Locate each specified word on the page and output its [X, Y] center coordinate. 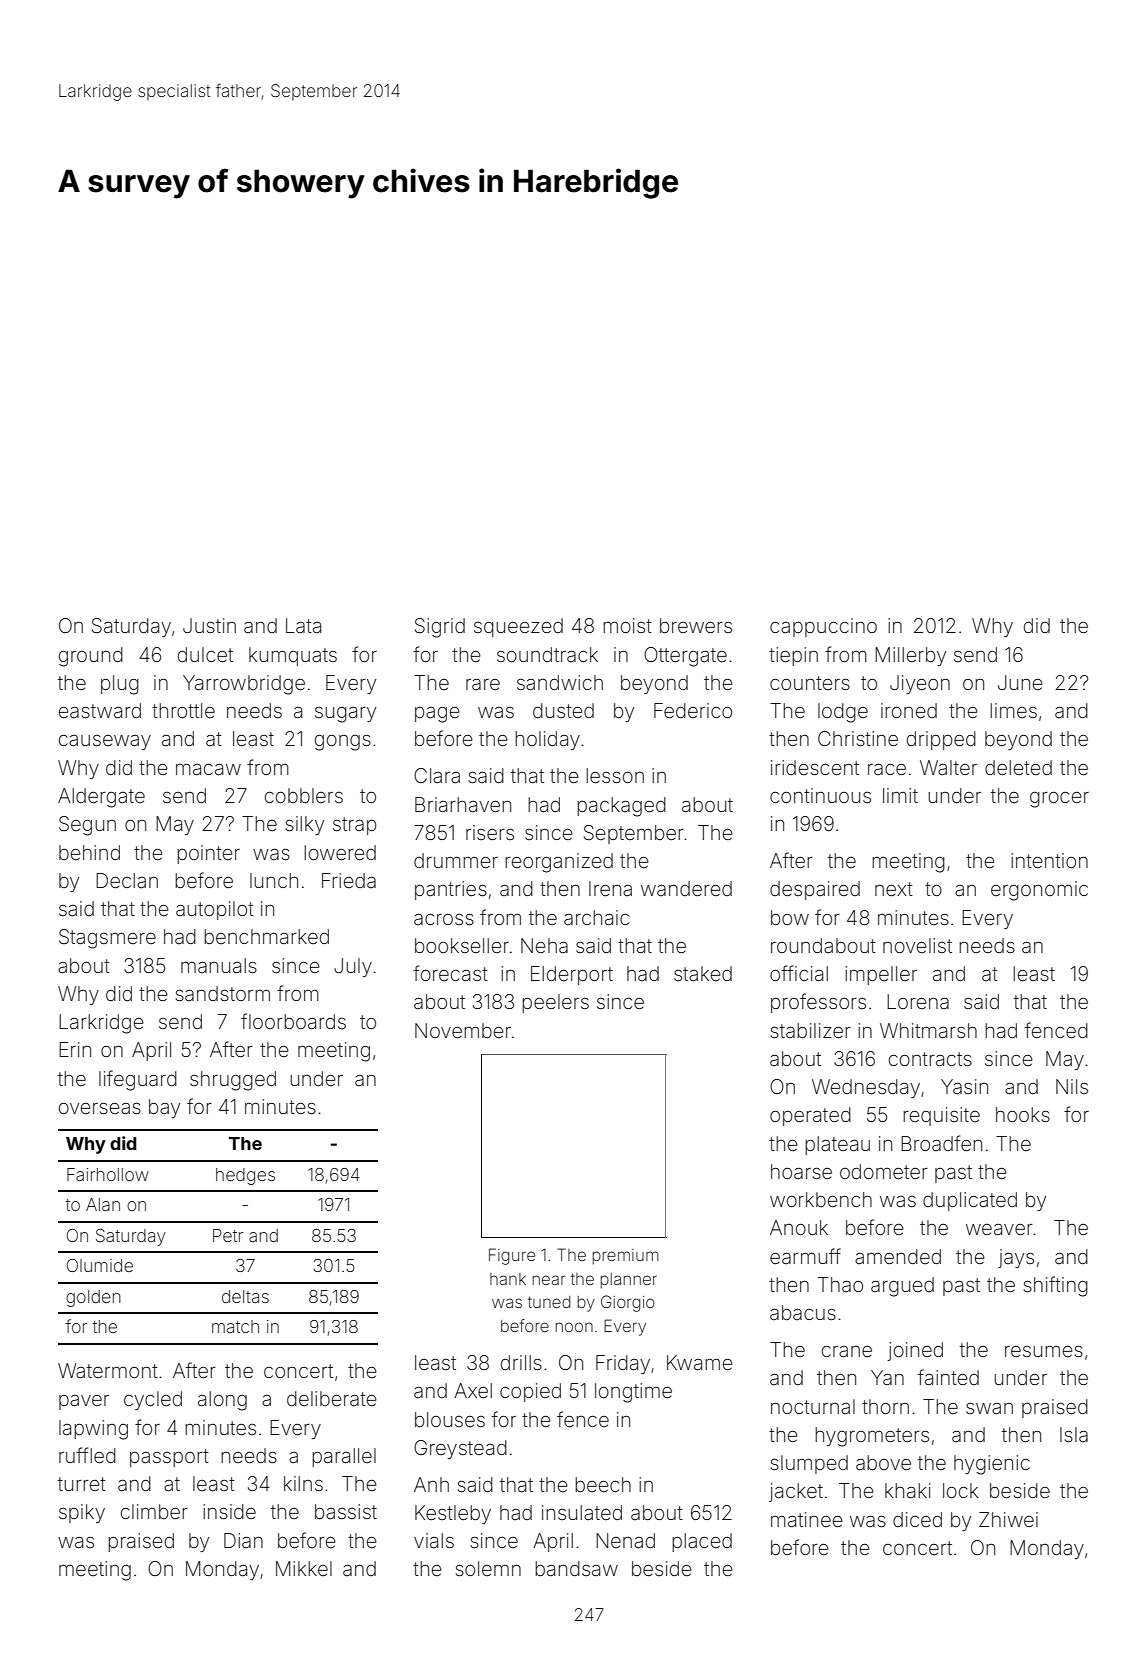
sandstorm [222, 993]
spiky [82, 1513]
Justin [209, 625]
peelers [555, 1003]
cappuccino [823, 627]
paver [84, 1402]
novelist [917, 945]
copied [530, 1392]
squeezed [518, 627]
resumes [1044, 1351]
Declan [127, 880]
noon [574, 1327]
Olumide [100, 1265]
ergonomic [1039, 891]
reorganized [559, 863]
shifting [1055, 1286]
